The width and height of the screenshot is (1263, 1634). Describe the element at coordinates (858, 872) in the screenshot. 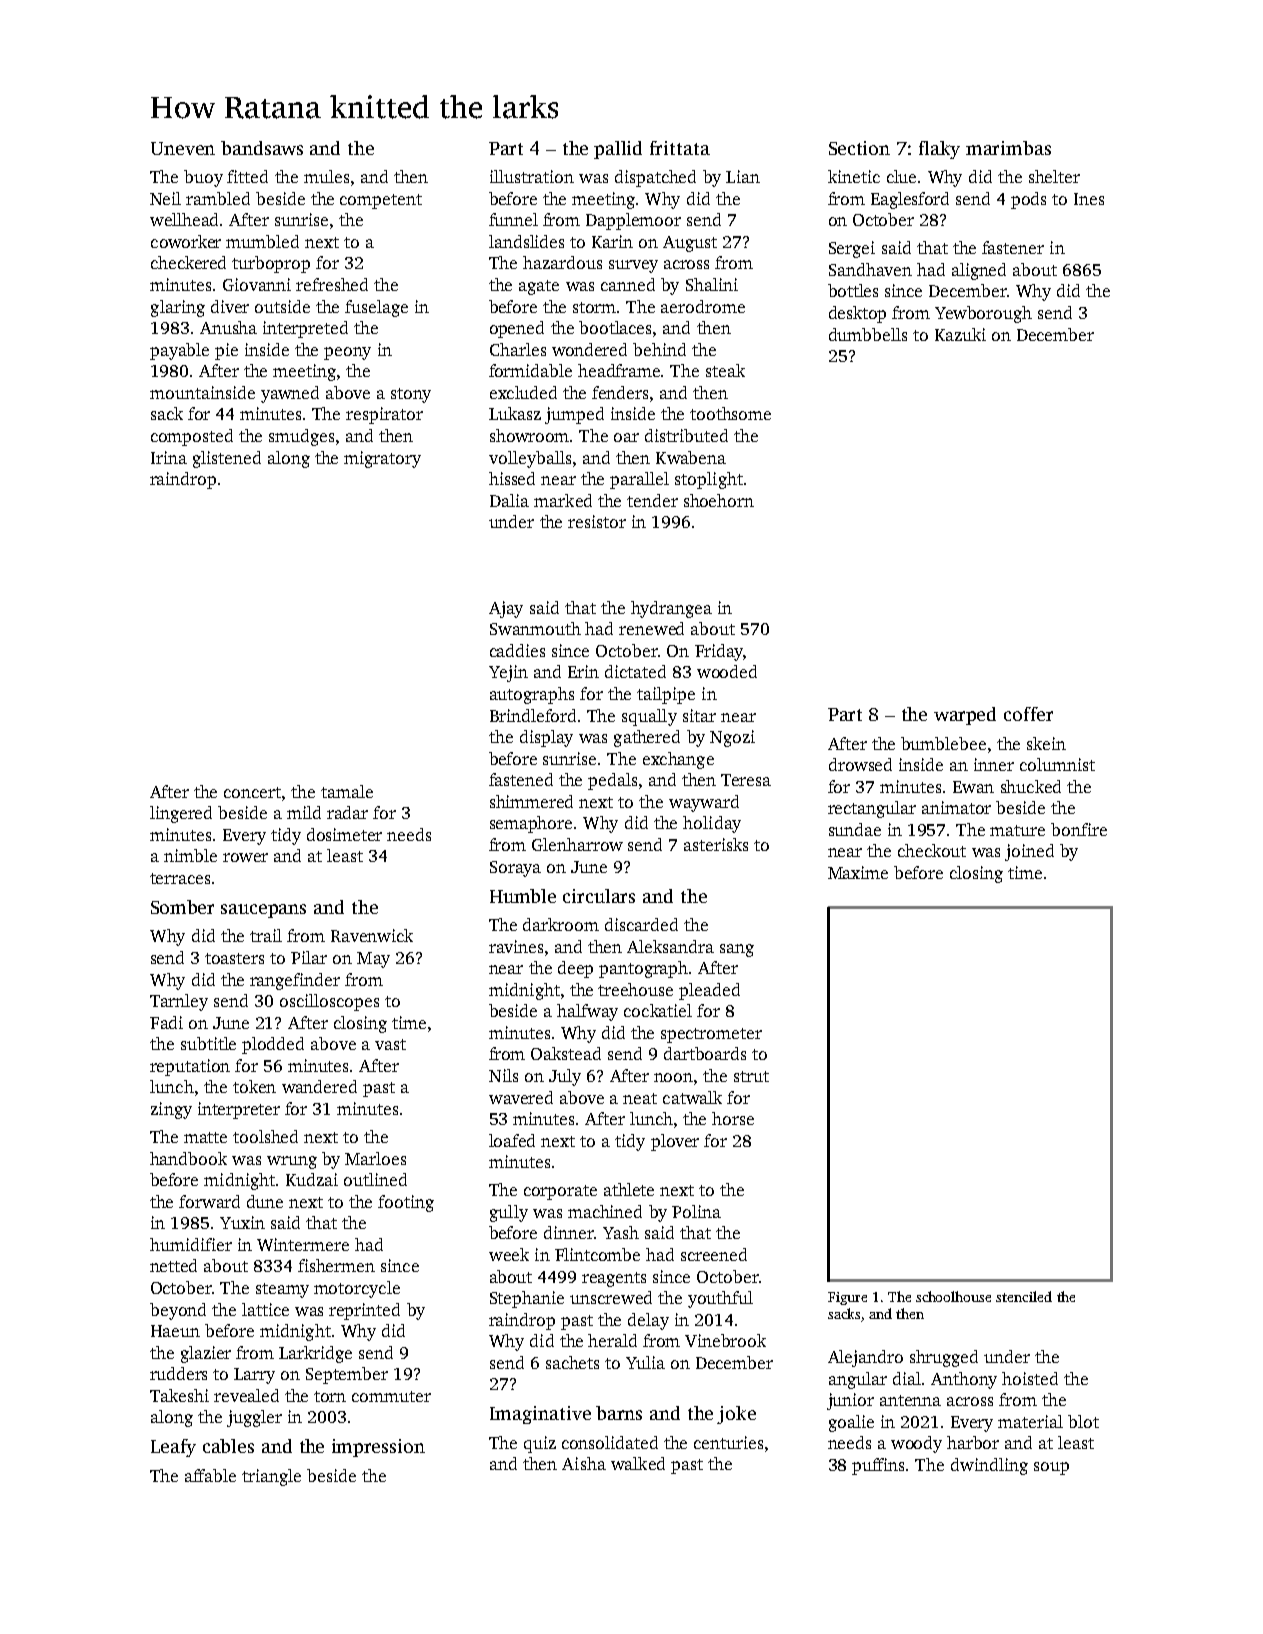

I see `Maxime` at that location.
